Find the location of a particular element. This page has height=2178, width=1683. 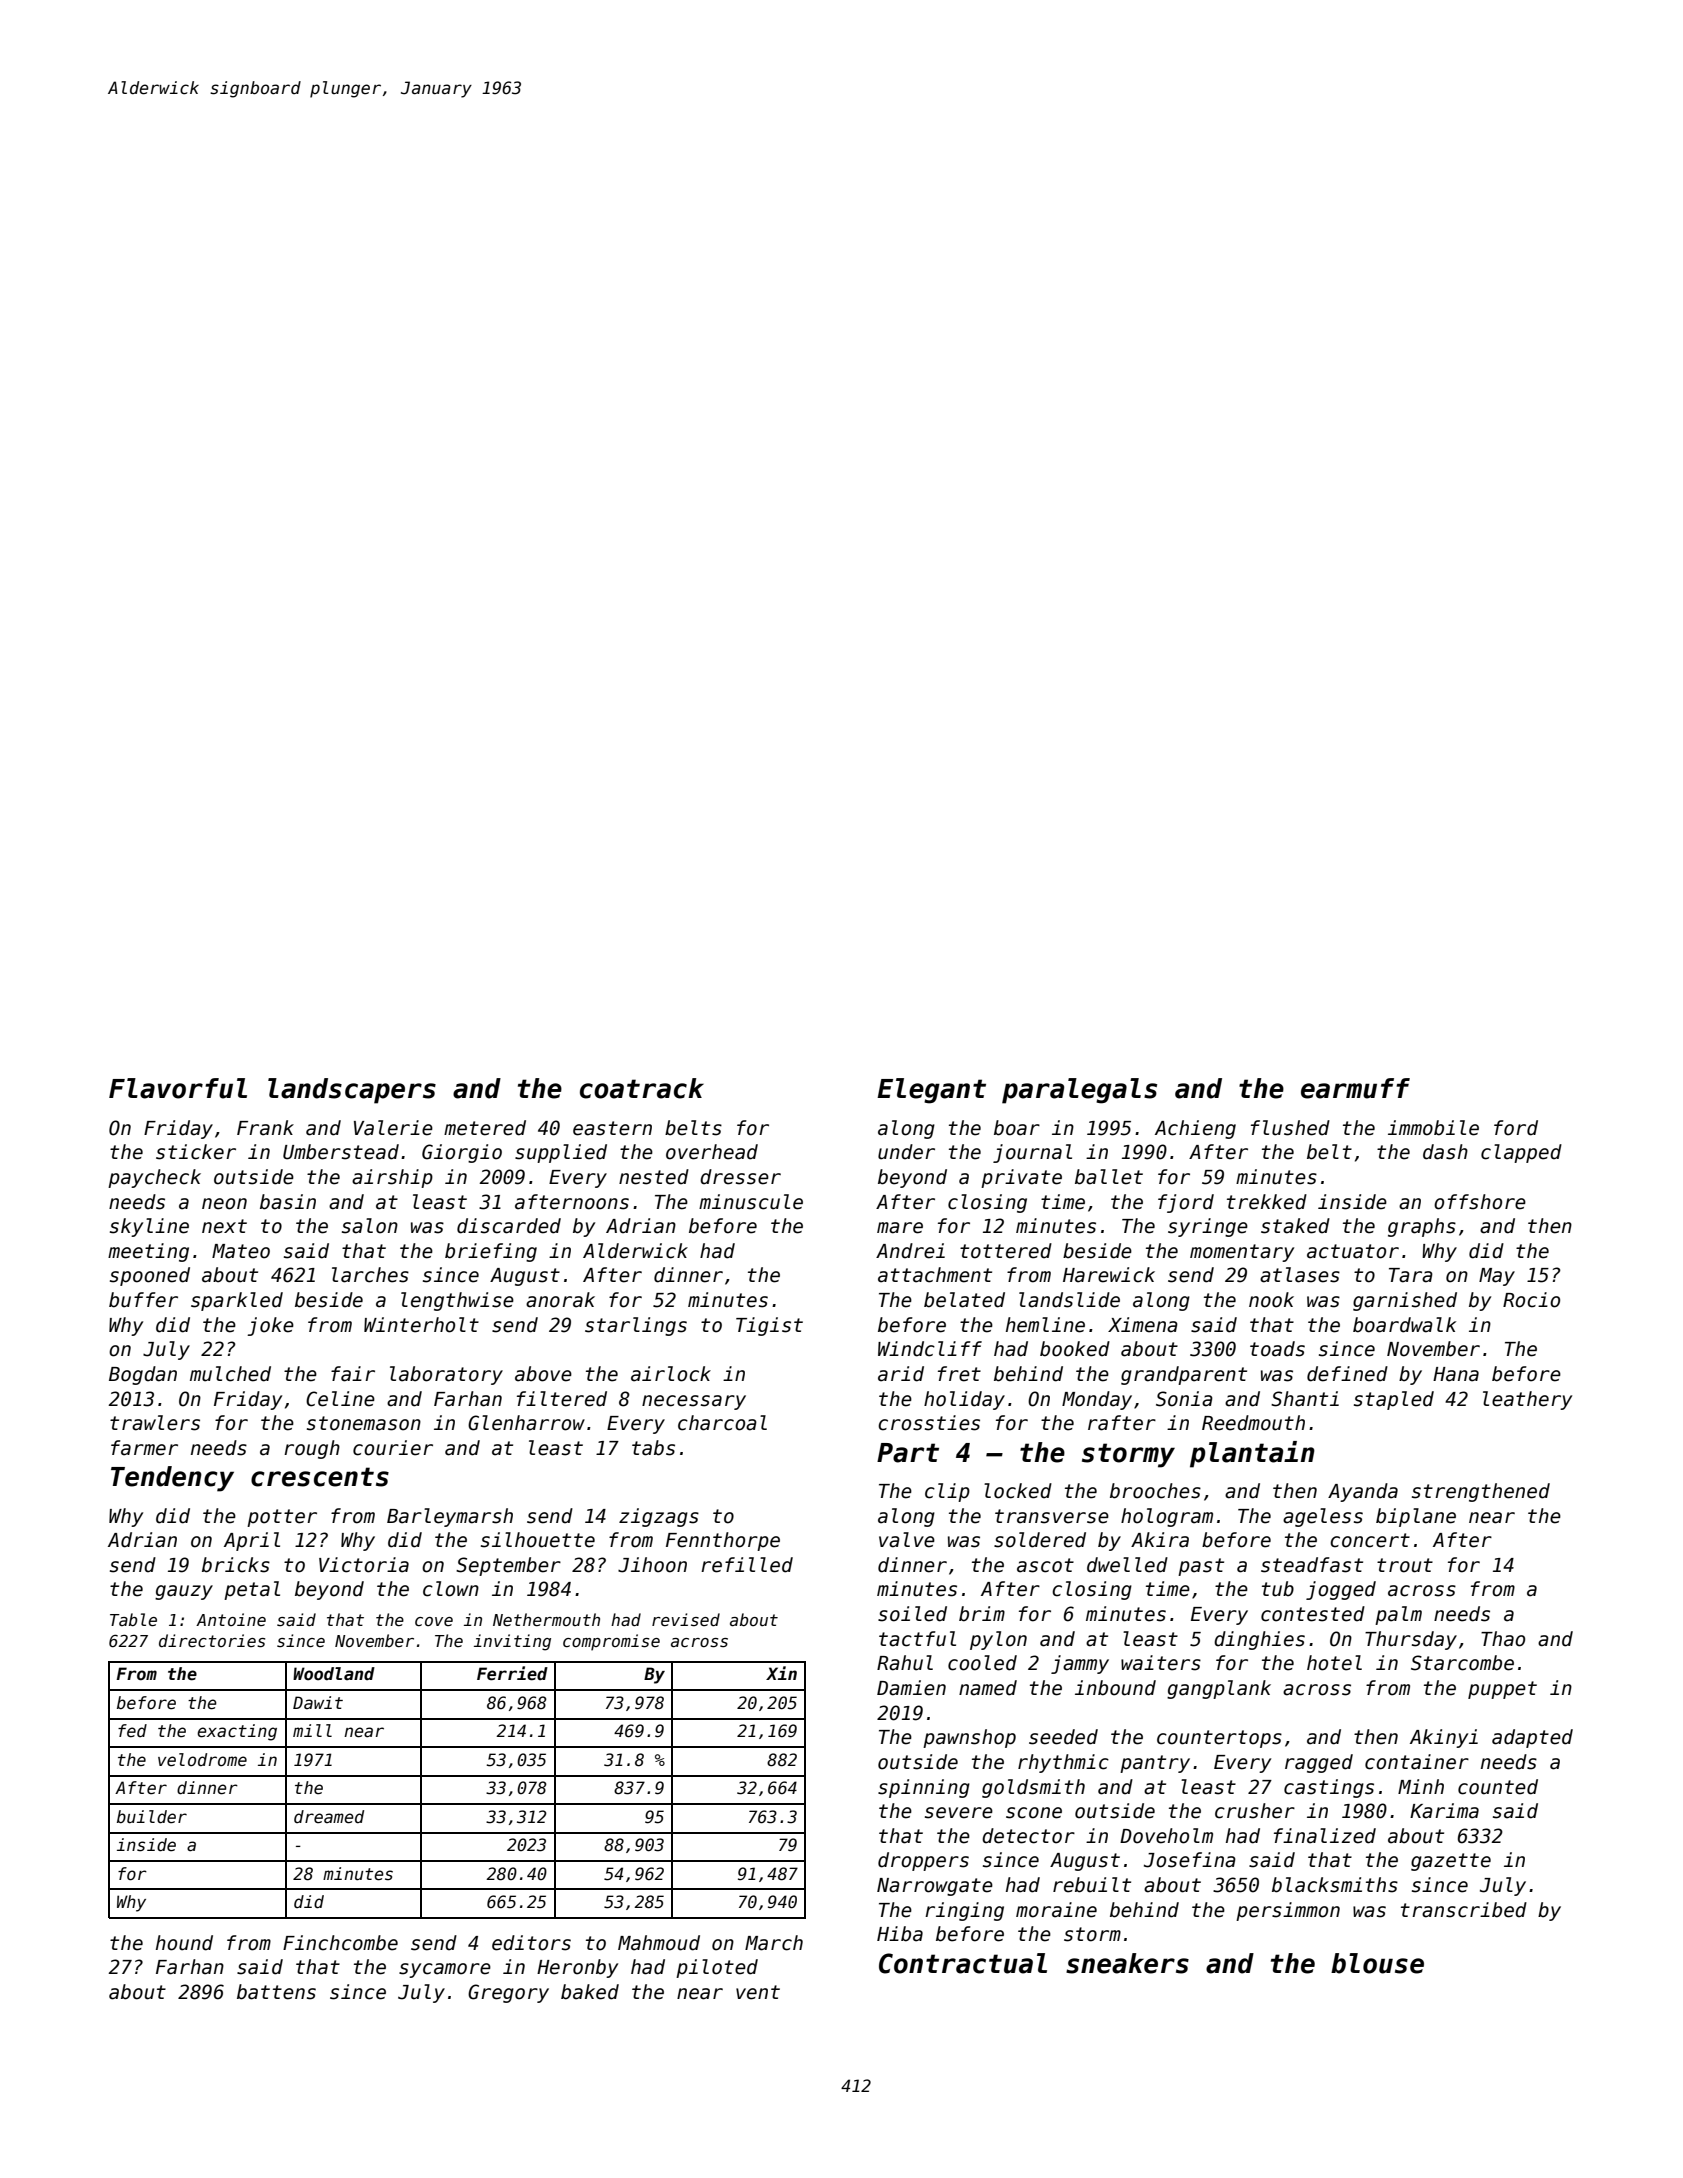

Woodland is located at coordinates (334, 1674).
